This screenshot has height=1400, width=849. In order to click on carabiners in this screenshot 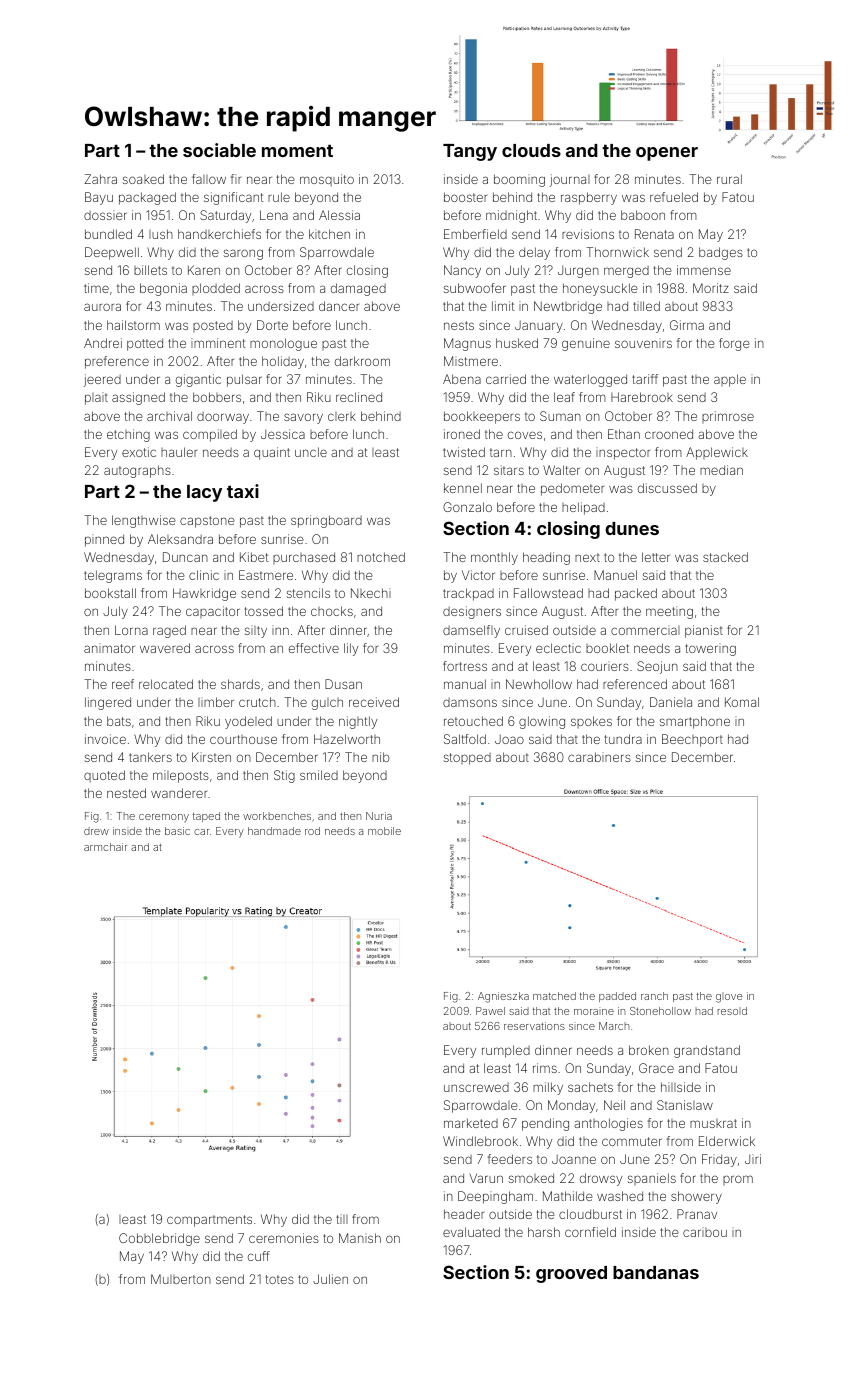, I will do `click(599, 757)`.
